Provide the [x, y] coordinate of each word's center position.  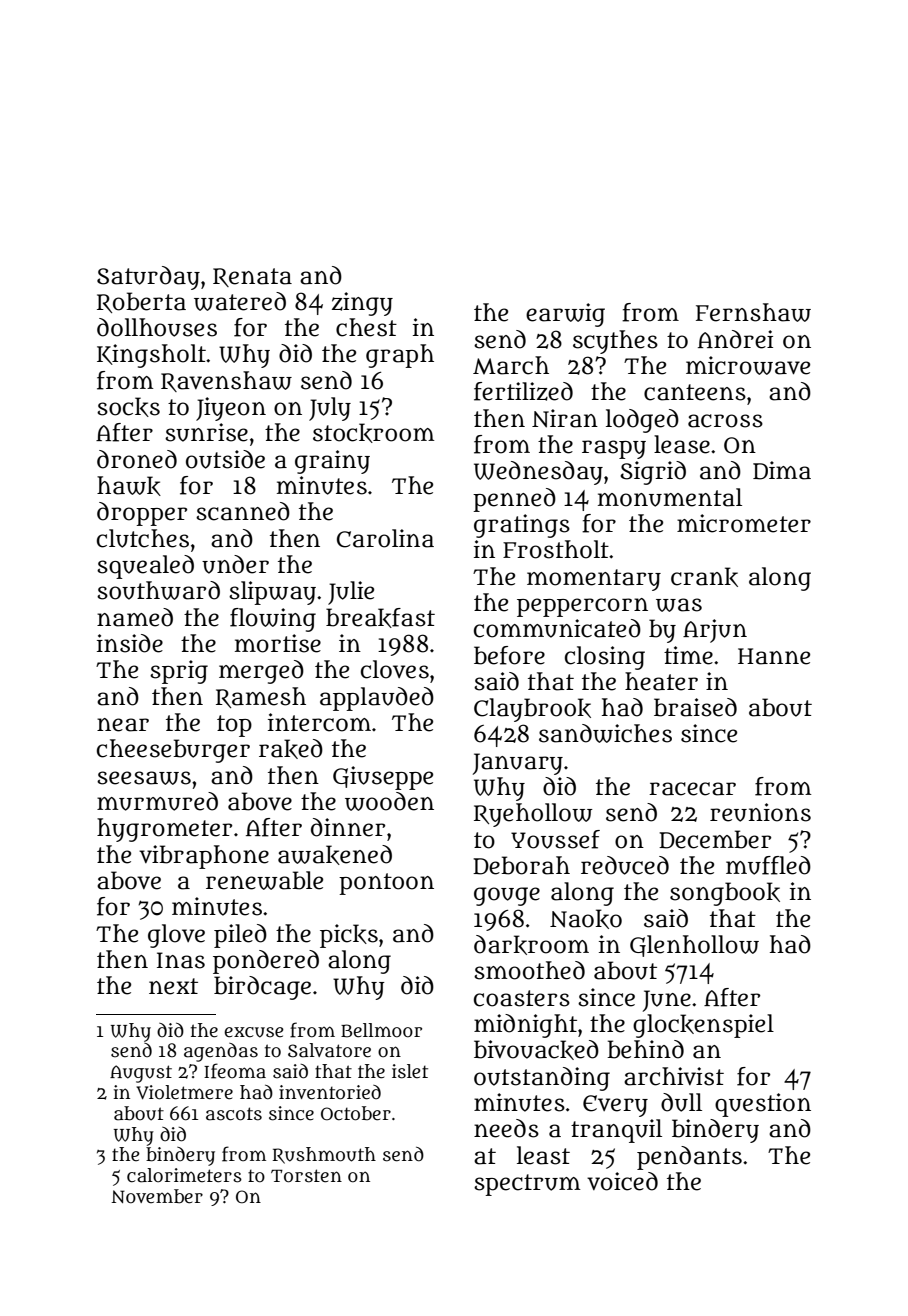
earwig [565, 315]
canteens [695, 392]
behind [645, 1049]
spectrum [527, 1185]
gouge [507, 896]
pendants [689, 1158]
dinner [348, 827]
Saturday [148, 278]
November [157, 1196]
